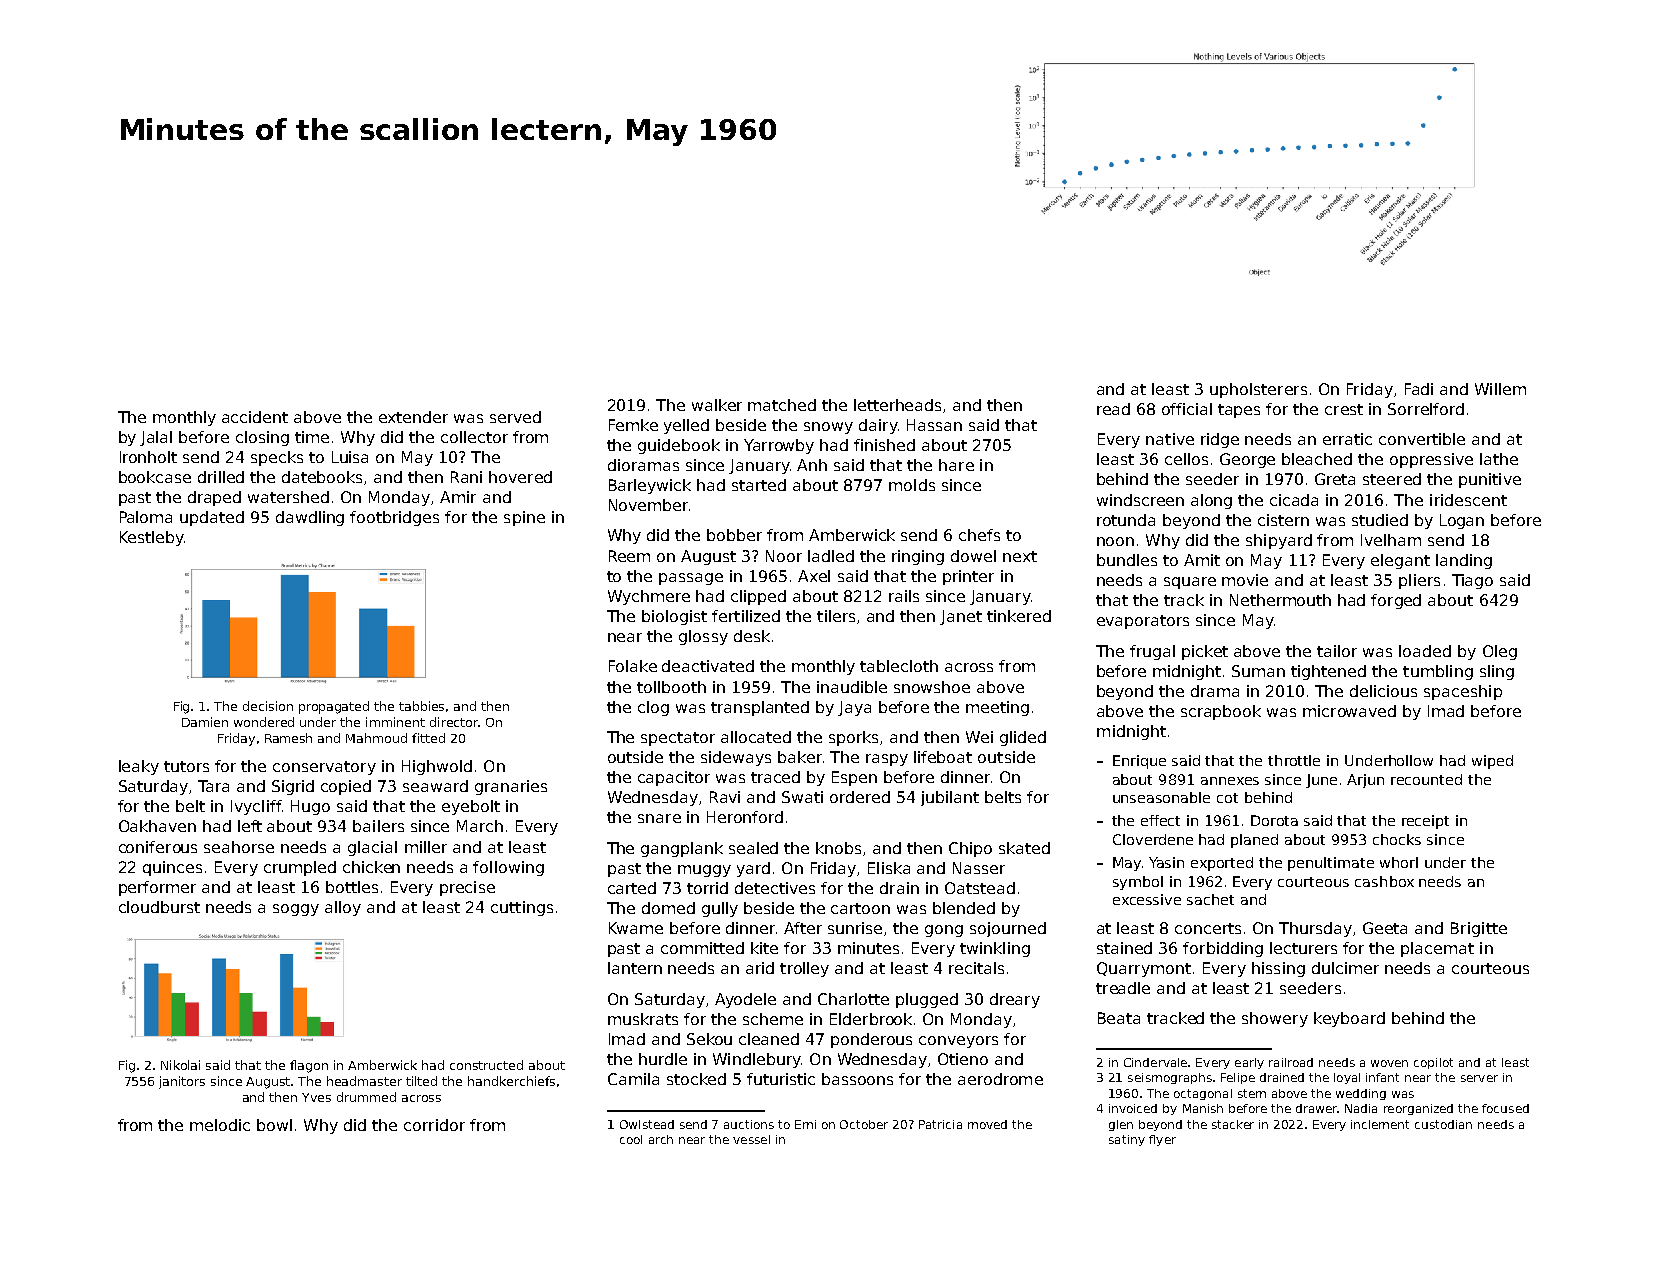 The width and height of the image is (1662, 1284). I want to click on aerodrome, so click(1000, 1079).
